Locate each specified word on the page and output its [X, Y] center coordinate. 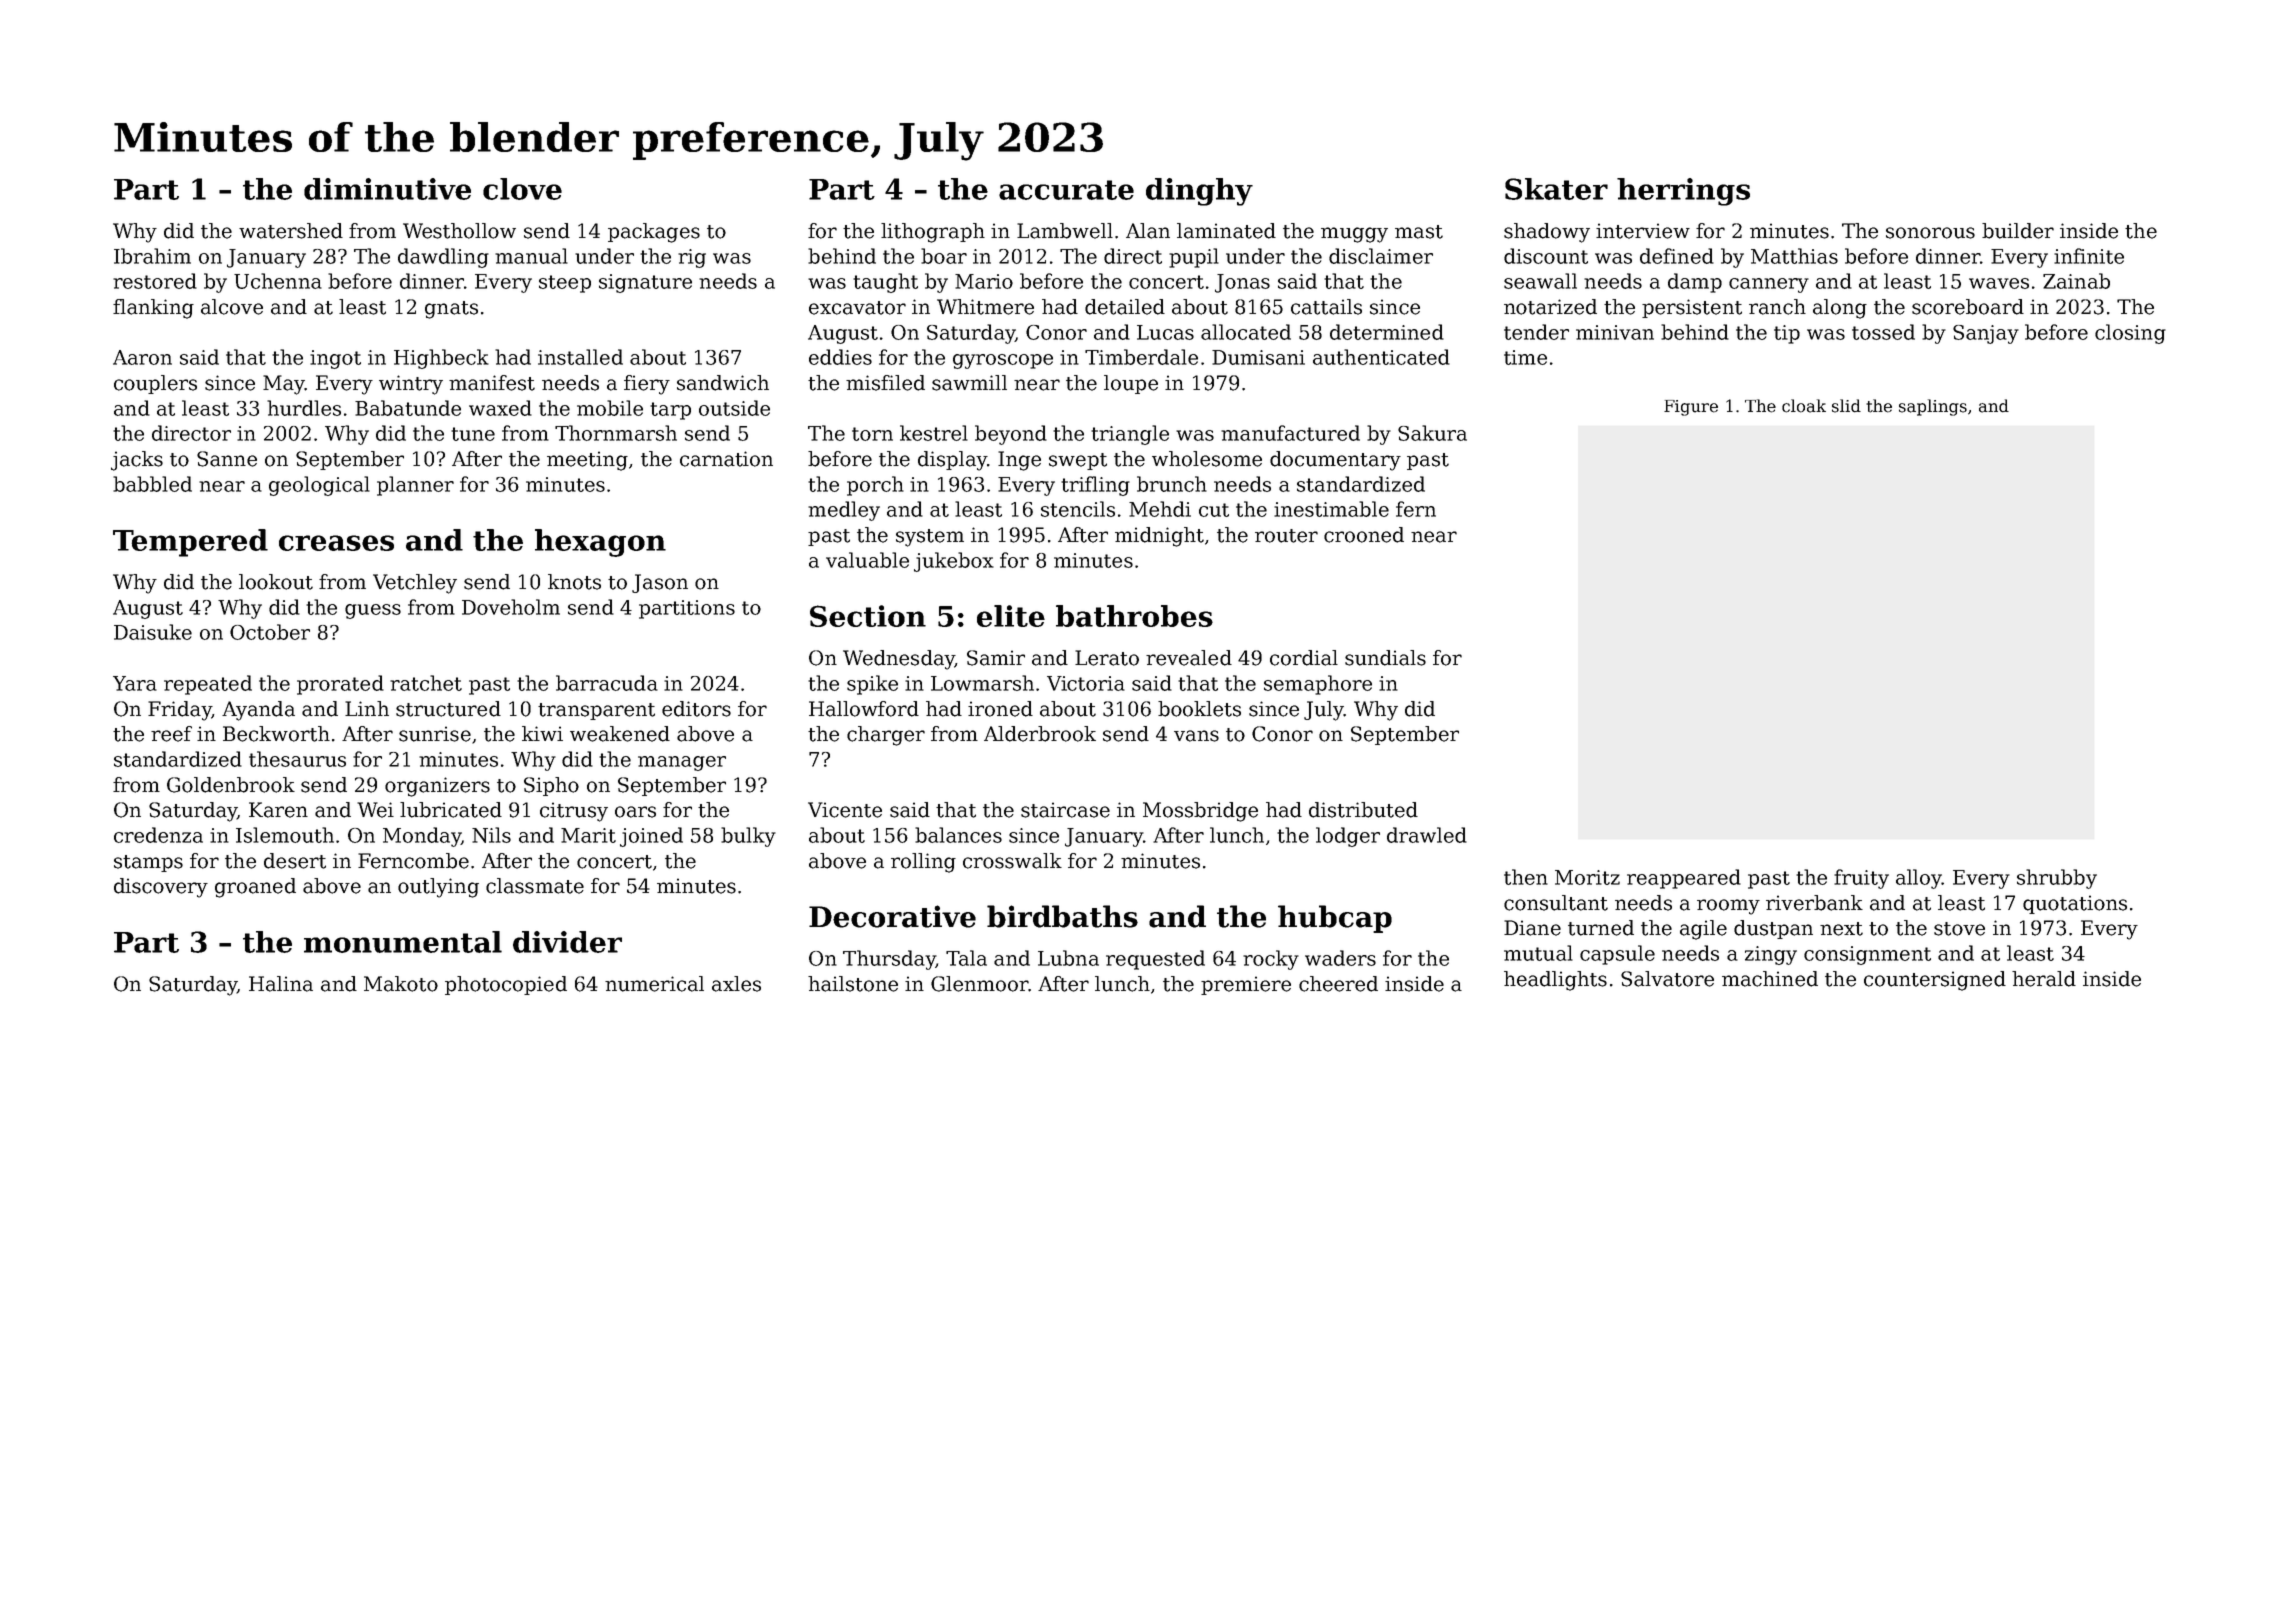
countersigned [1935, 981]
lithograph [933, 233]
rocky [1271, 960]
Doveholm [511, 607]
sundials [1385, 658]
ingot [335, 359]
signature [645, 283]
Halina [281, 984]
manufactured [1290, 433]
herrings [1683, 192]
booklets [1199, 709]
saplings [1933, 407]
